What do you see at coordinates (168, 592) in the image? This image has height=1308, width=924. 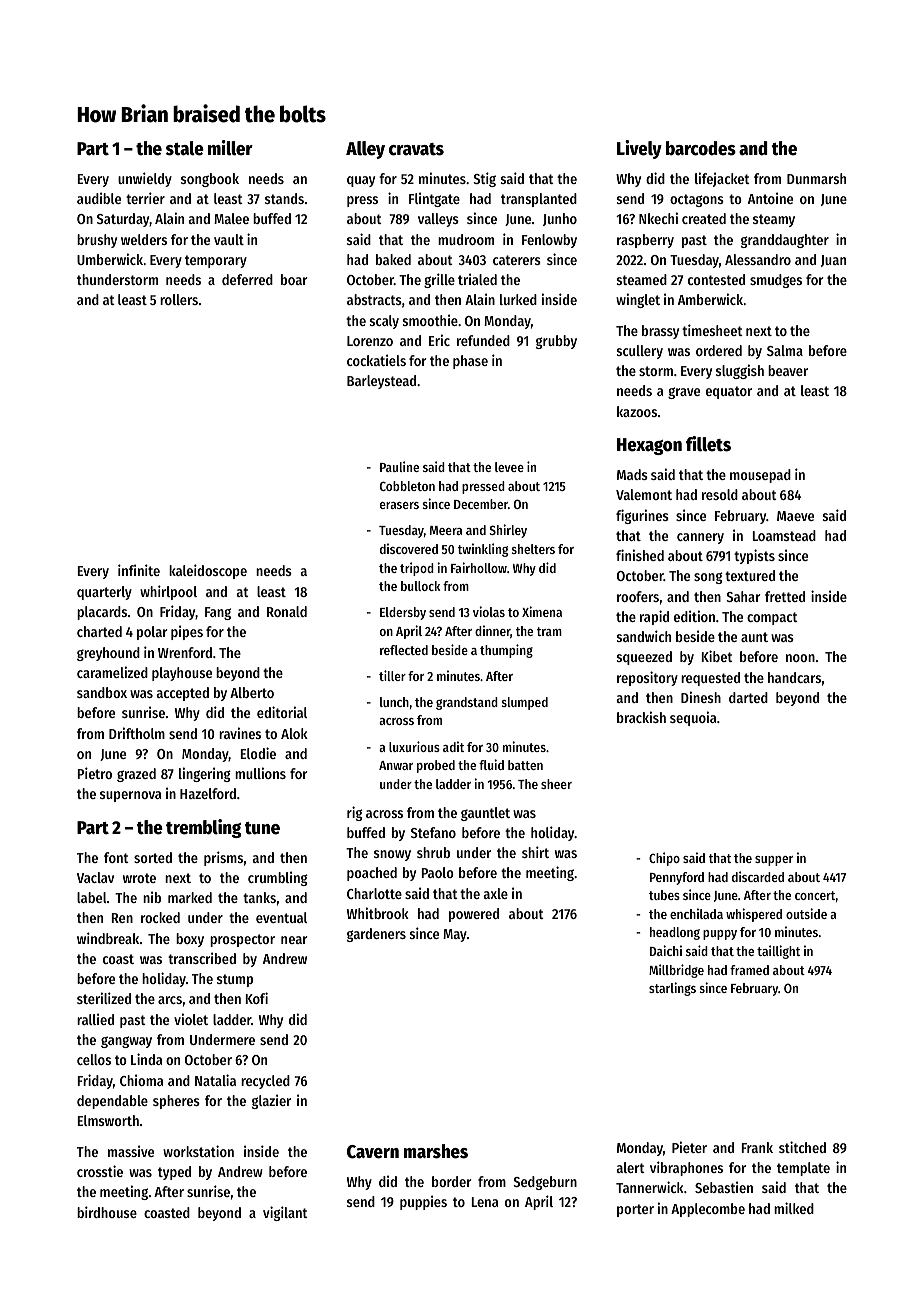 I see `whirlpool` at bounding box center [168, 592].
